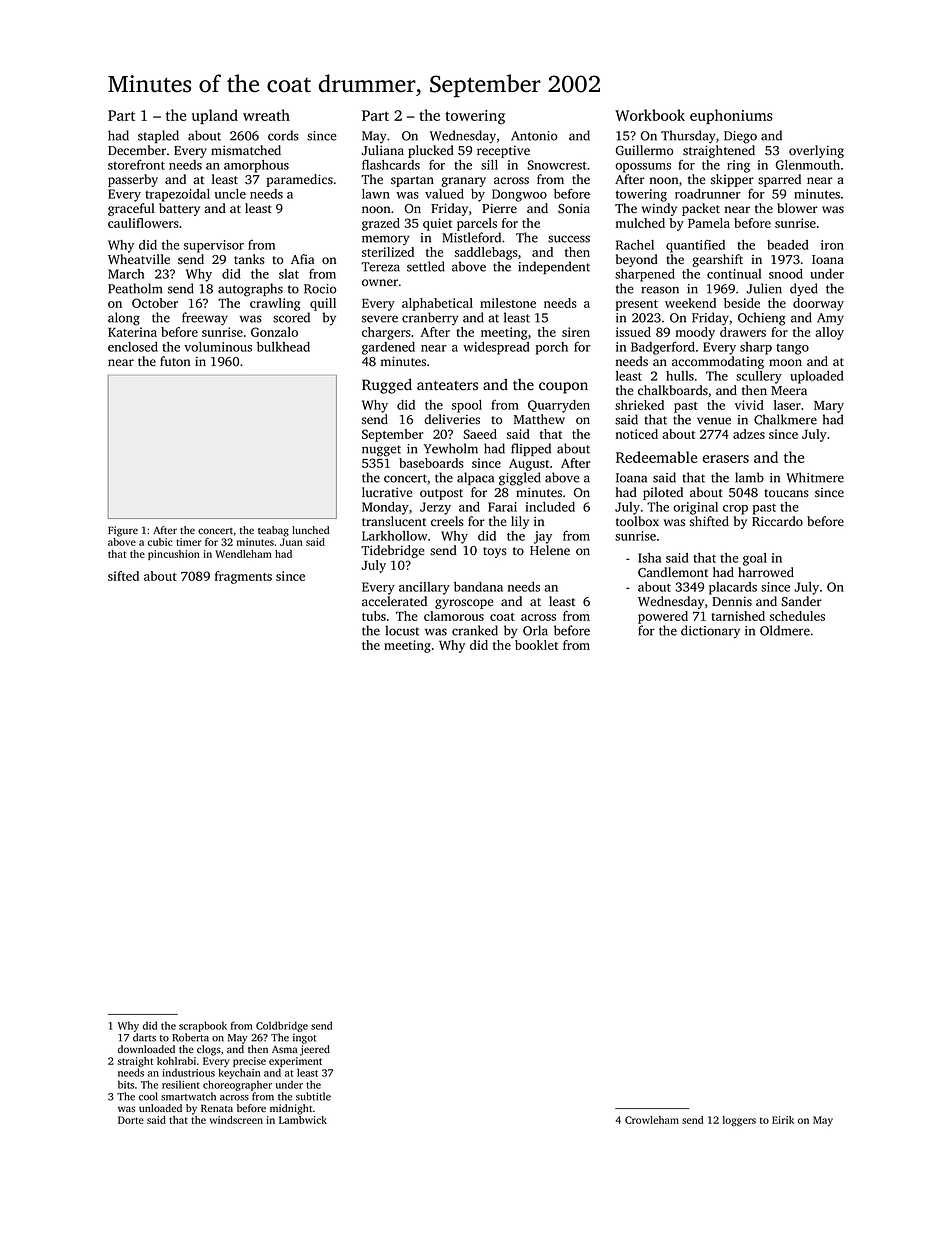 This screenshot has height=1233, width=952. Describe the element at coordinates (374, 616) in the screenshot. I see `tubs` at that location.
